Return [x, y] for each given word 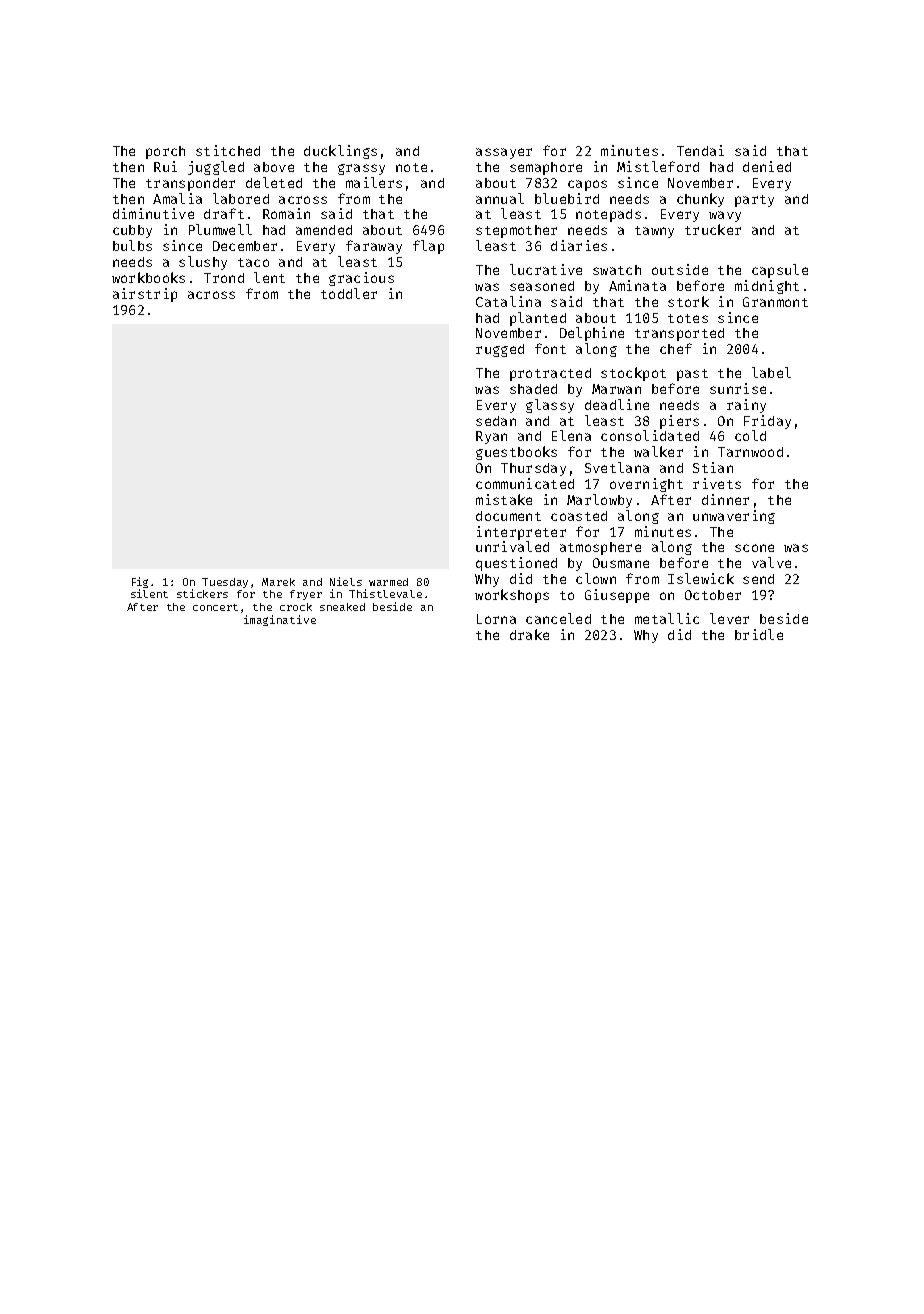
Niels [346, 581]
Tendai [700, 150]
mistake [504, 499]
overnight [646, 485]
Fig [140, 582]
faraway [374, 247]
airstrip [145, 295]
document [508, 516]
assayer [504, 153]
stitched [228, 150]
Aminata [637, 285]
